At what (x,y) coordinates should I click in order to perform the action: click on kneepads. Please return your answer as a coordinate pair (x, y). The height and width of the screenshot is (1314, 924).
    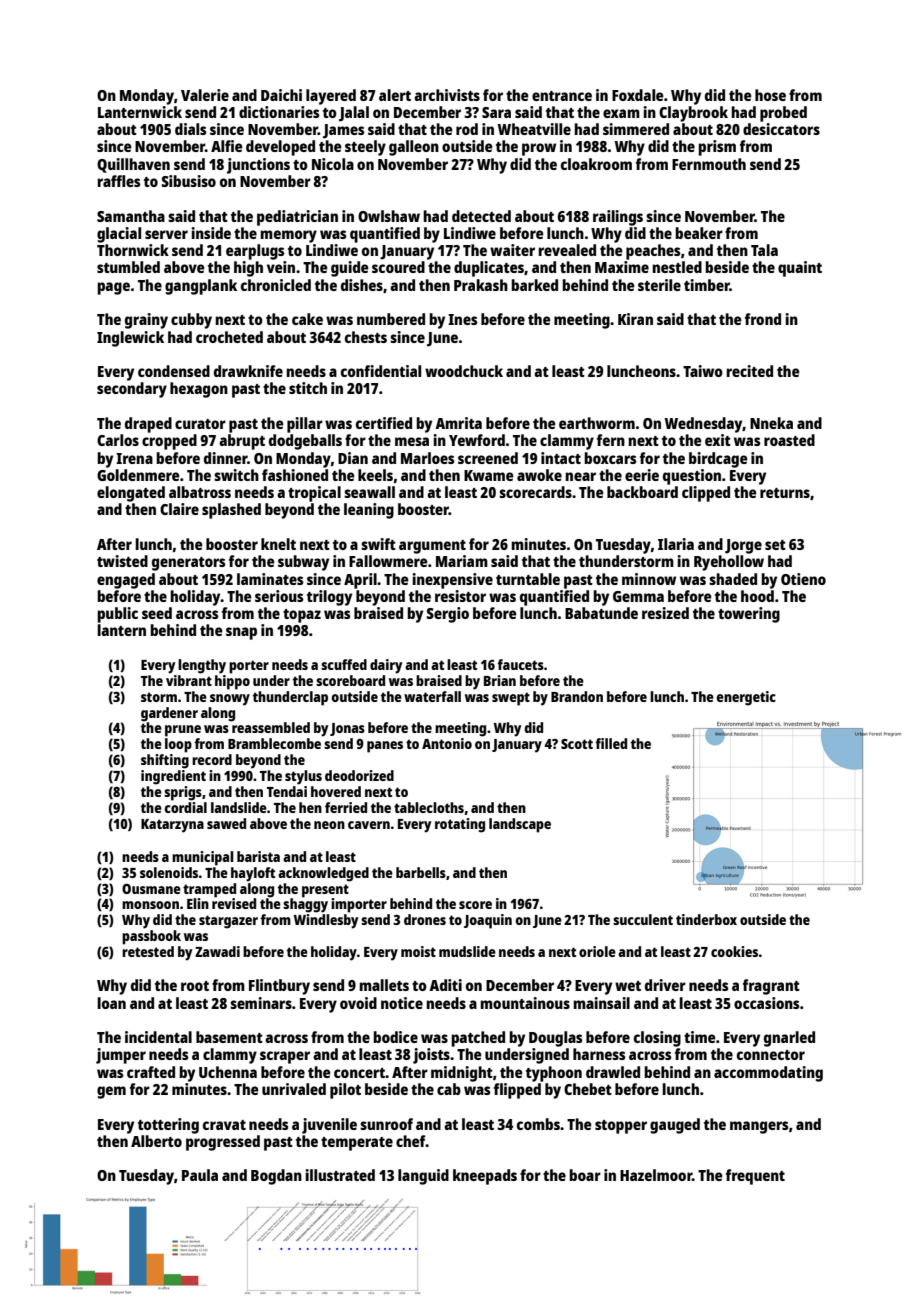
    Looking at the image, I should click on (485, 1177).
